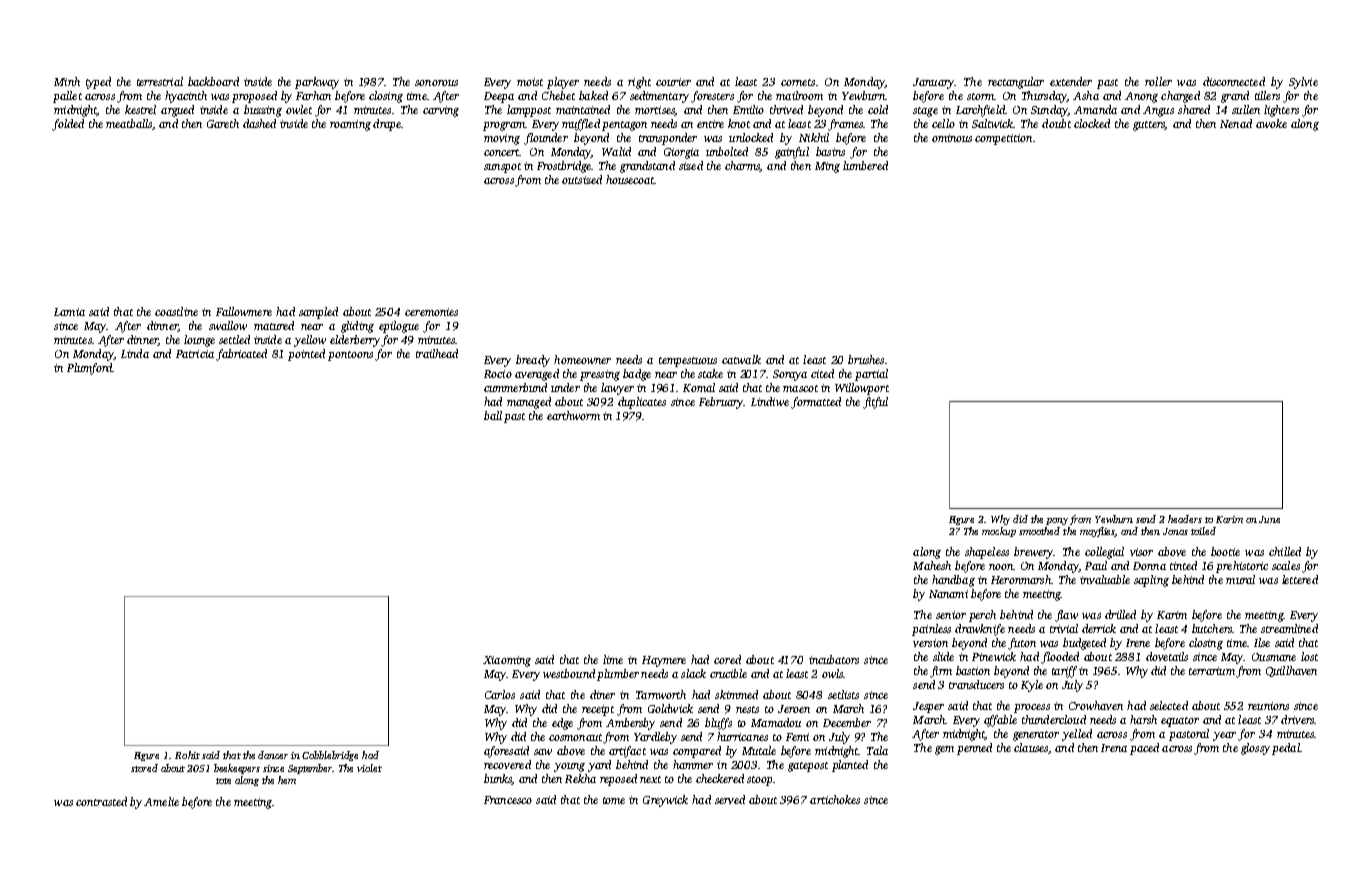  What do you see at coordinates (573, 415) in the image?
I see `earthworm` at bounding box center [573, 415].
